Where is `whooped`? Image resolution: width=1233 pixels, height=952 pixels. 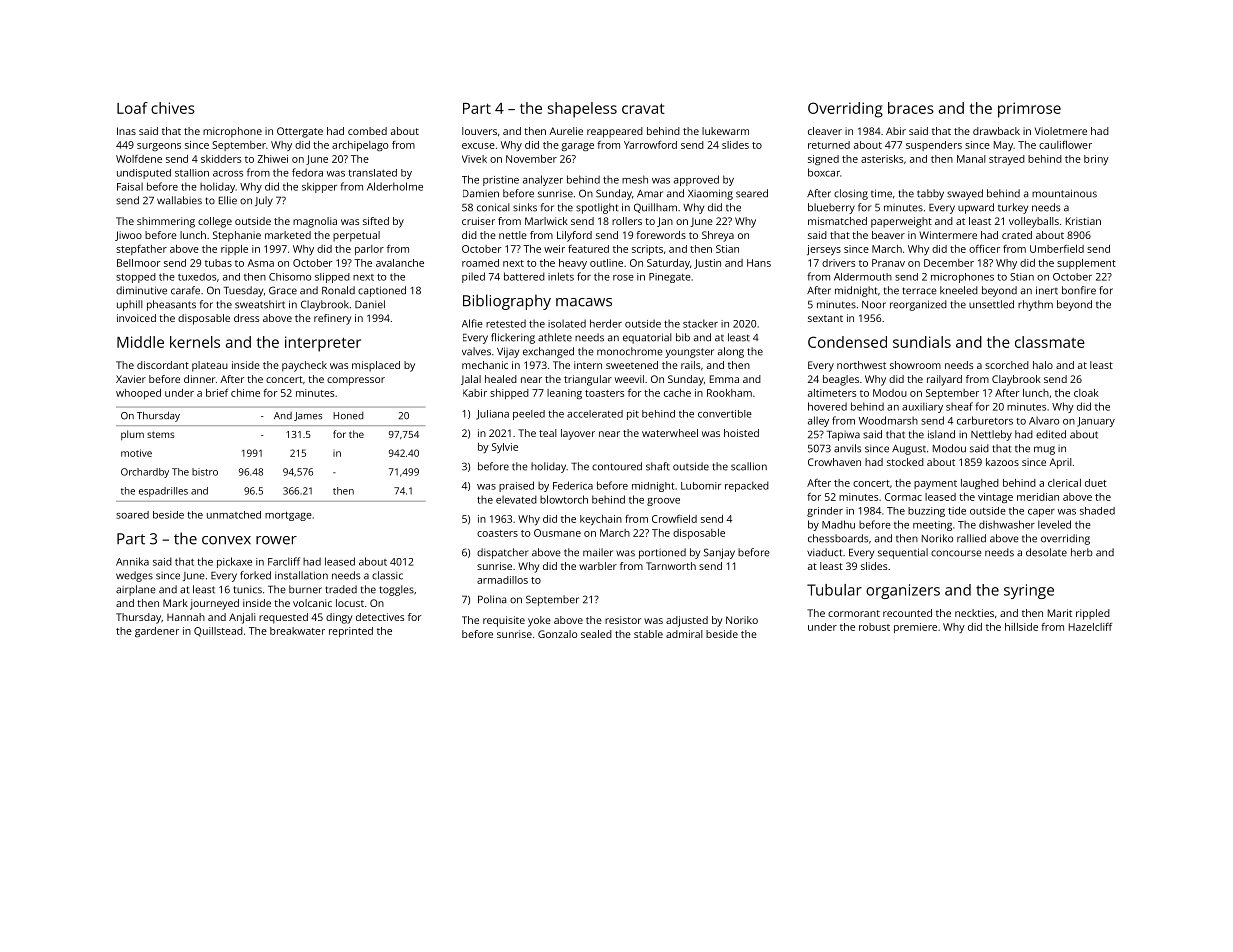 whooped is located at coordinates (138, 394).
